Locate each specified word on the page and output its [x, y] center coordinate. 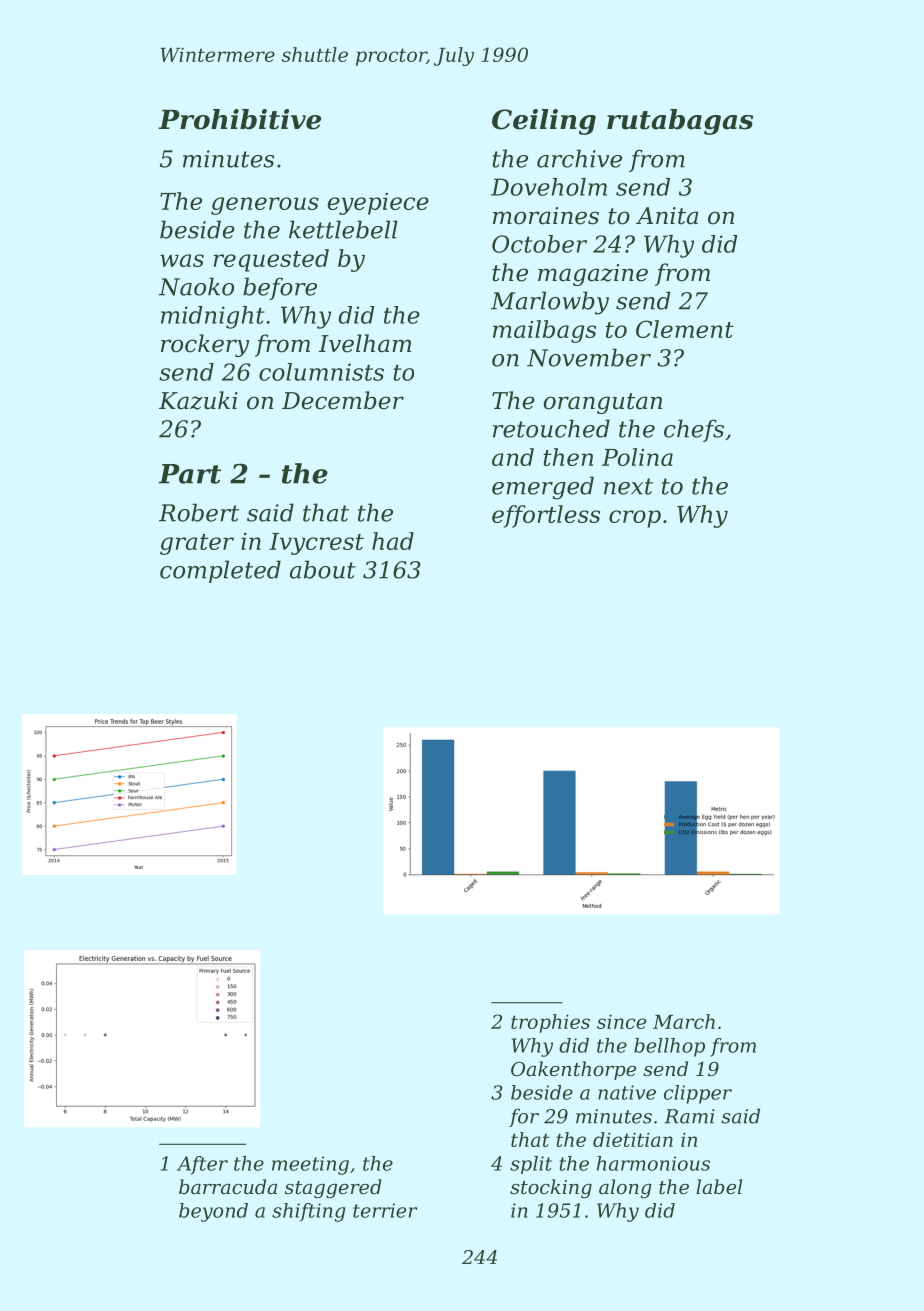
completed [220, 571]
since [621, 1021]
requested [271, 260]
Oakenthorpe [573, 1070]
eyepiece [378, 204]
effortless [546, 516]
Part [190, 474]
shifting [309, 1212]
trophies [550, 1023]
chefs [694, 430]
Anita [667, 216]
